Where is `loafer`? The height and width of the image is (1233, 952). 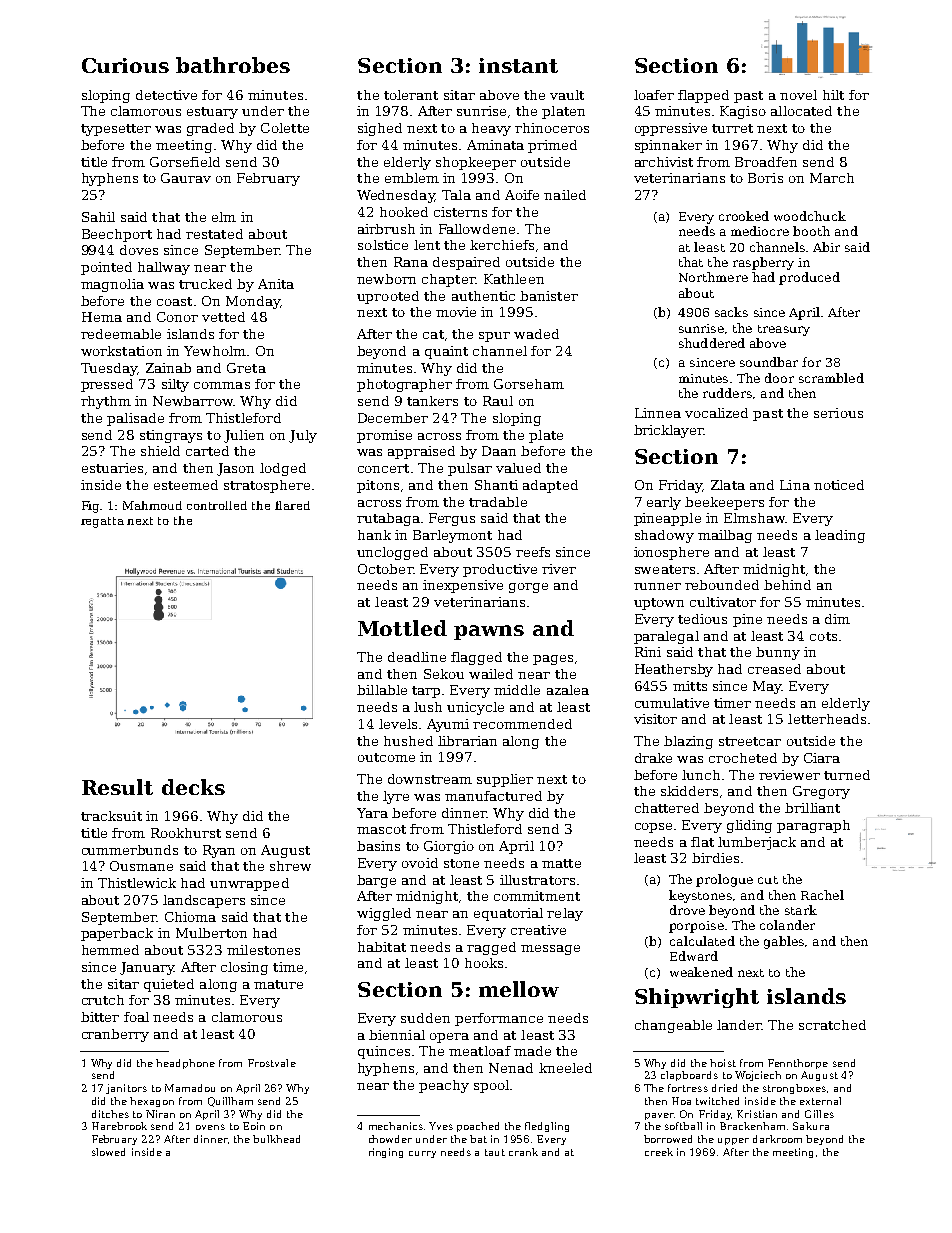 loafer is located at coordinates (654, 95).
